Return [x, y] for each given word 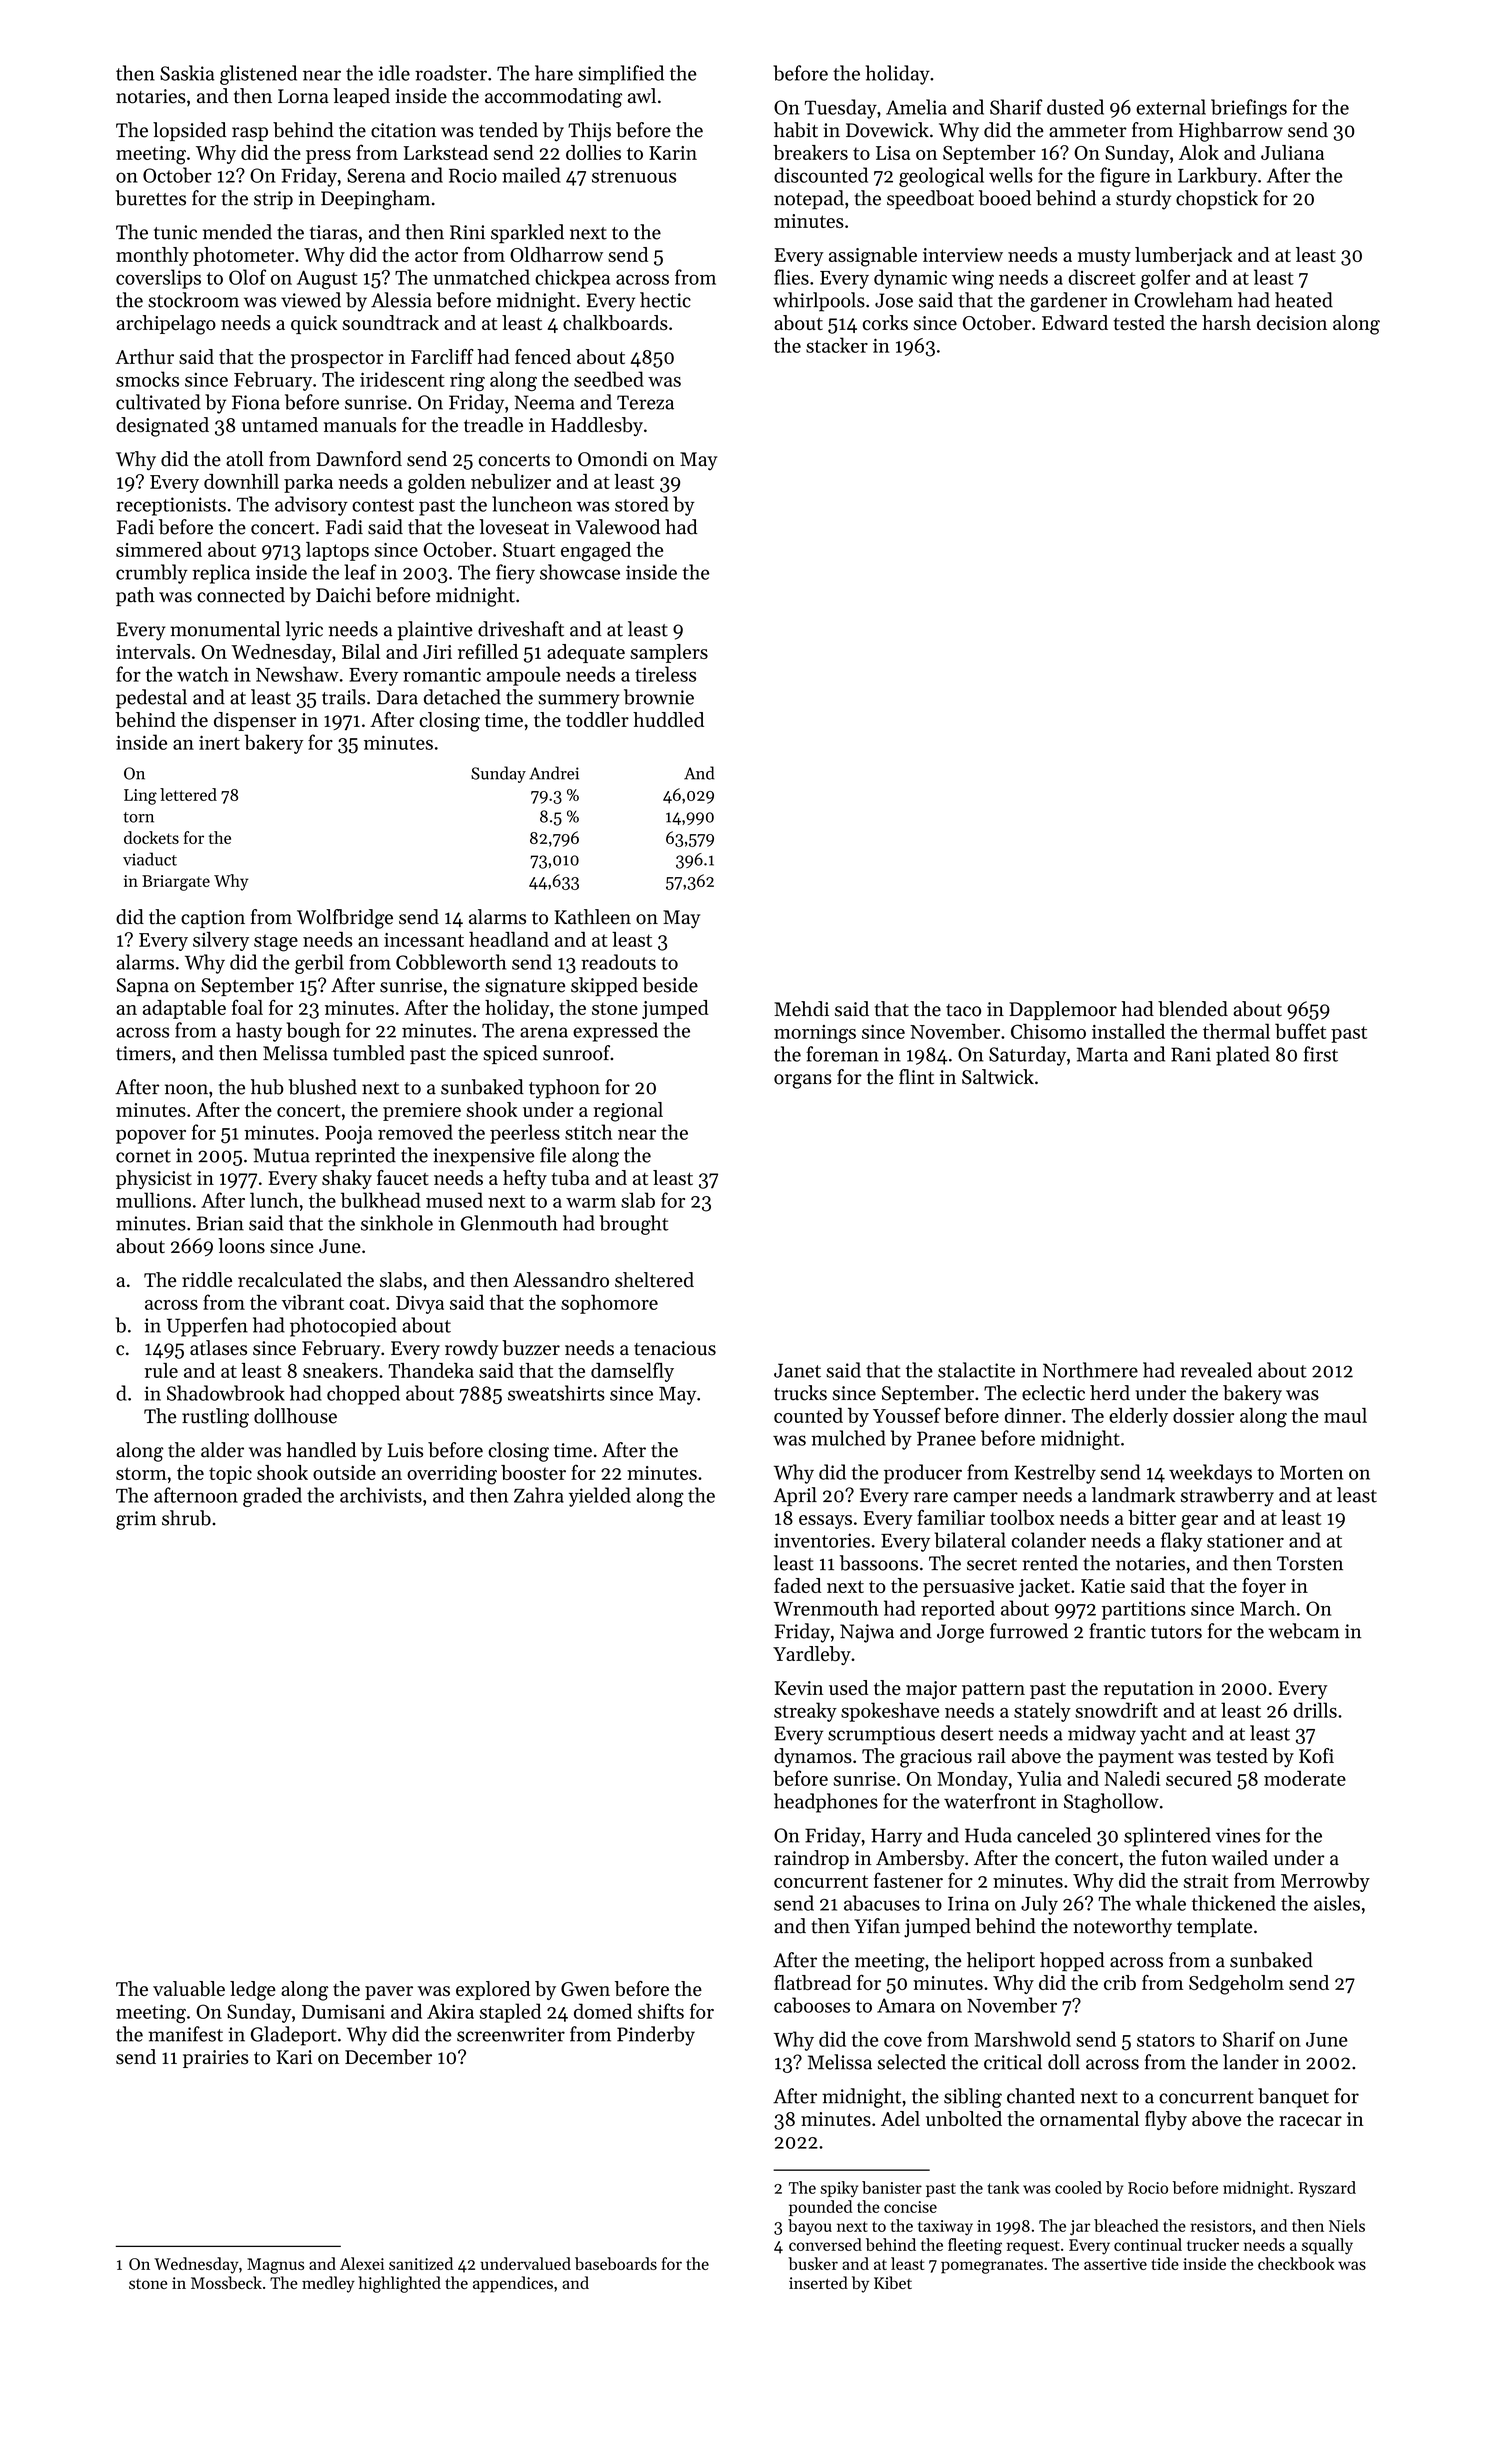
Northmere [1090, 1370]
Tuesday [841, 109]
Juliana [1292, 152]
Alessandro [561, 1280]
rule [161, 1370]
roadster [451, 73]
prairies [216, 2059]
